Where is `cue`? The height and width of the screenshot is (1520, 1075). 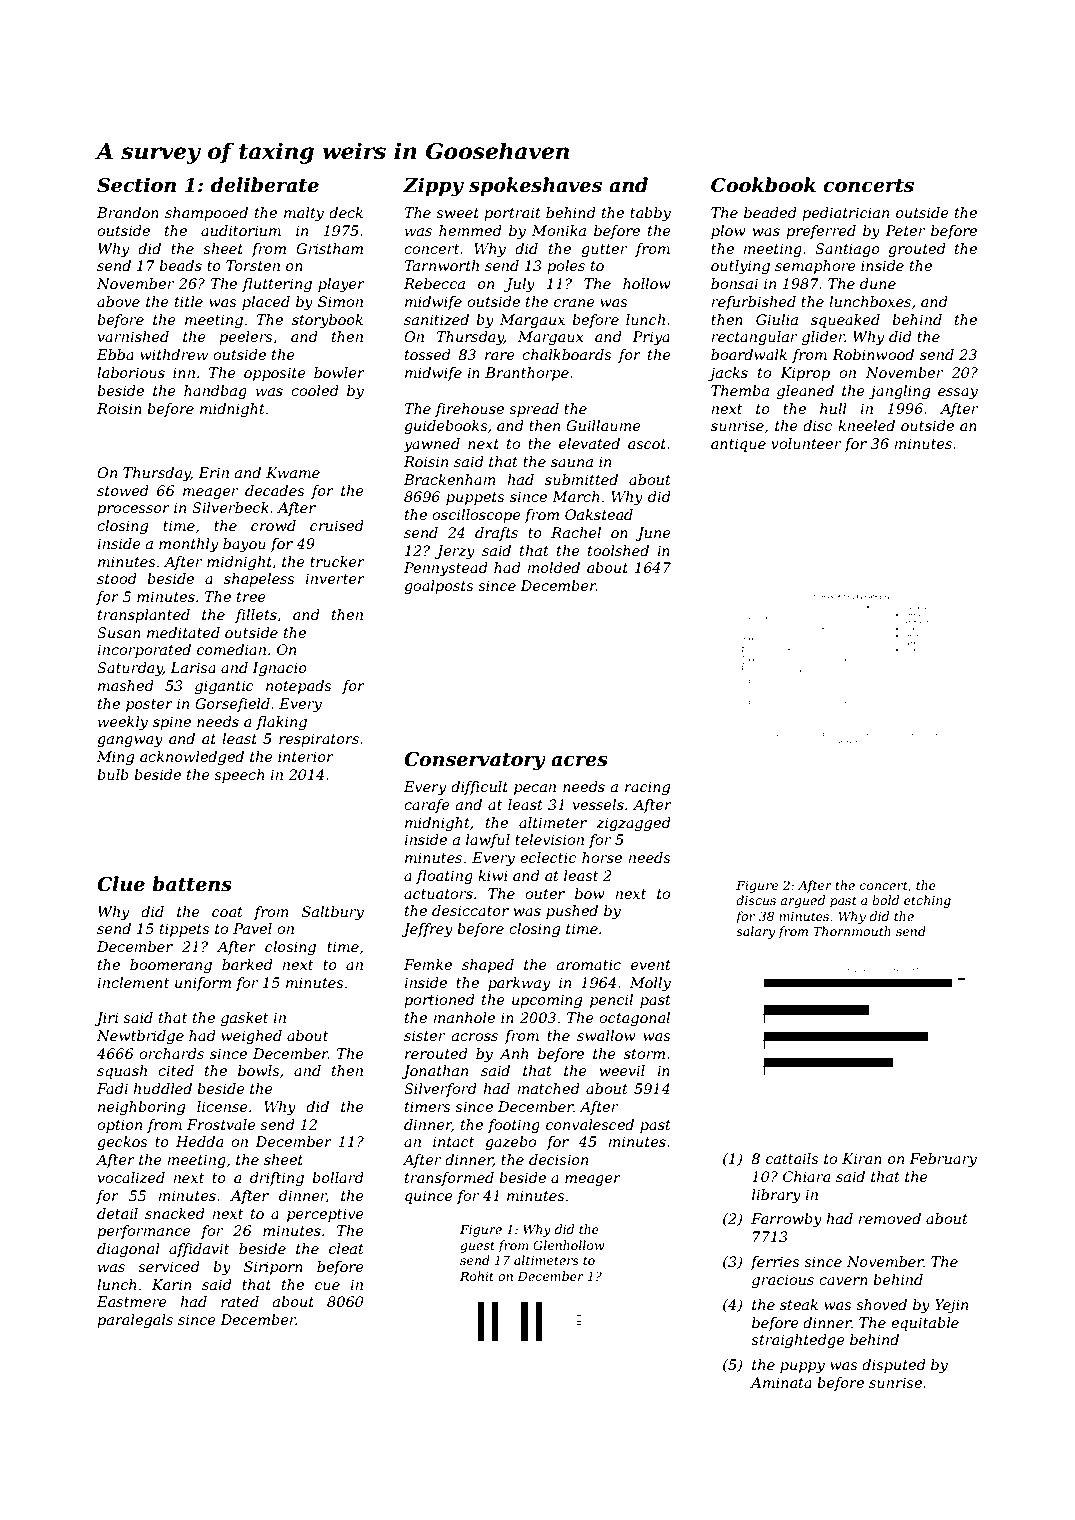 cue is located at coordinates (327, 1286).
